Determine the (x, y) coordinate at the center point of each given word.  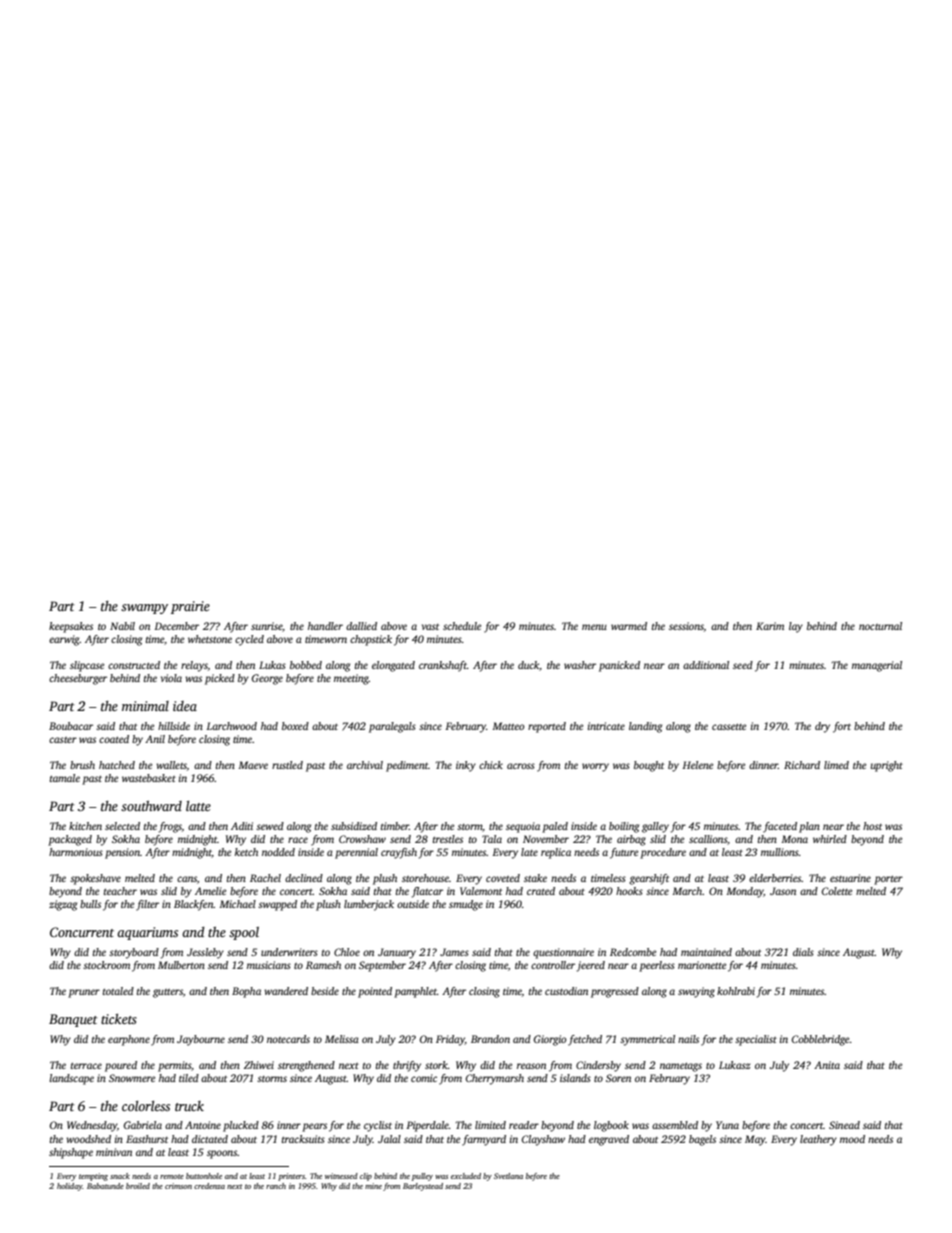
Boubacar (71, 726)
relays (194, 666)
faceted (780, 827)
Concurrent (82, 932)
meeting (351, 679)
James (454, 952)
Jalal (389, 1139)
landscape (71, 1079)
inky (466, 766)
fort (842, 727)
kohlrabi (736, 991)
